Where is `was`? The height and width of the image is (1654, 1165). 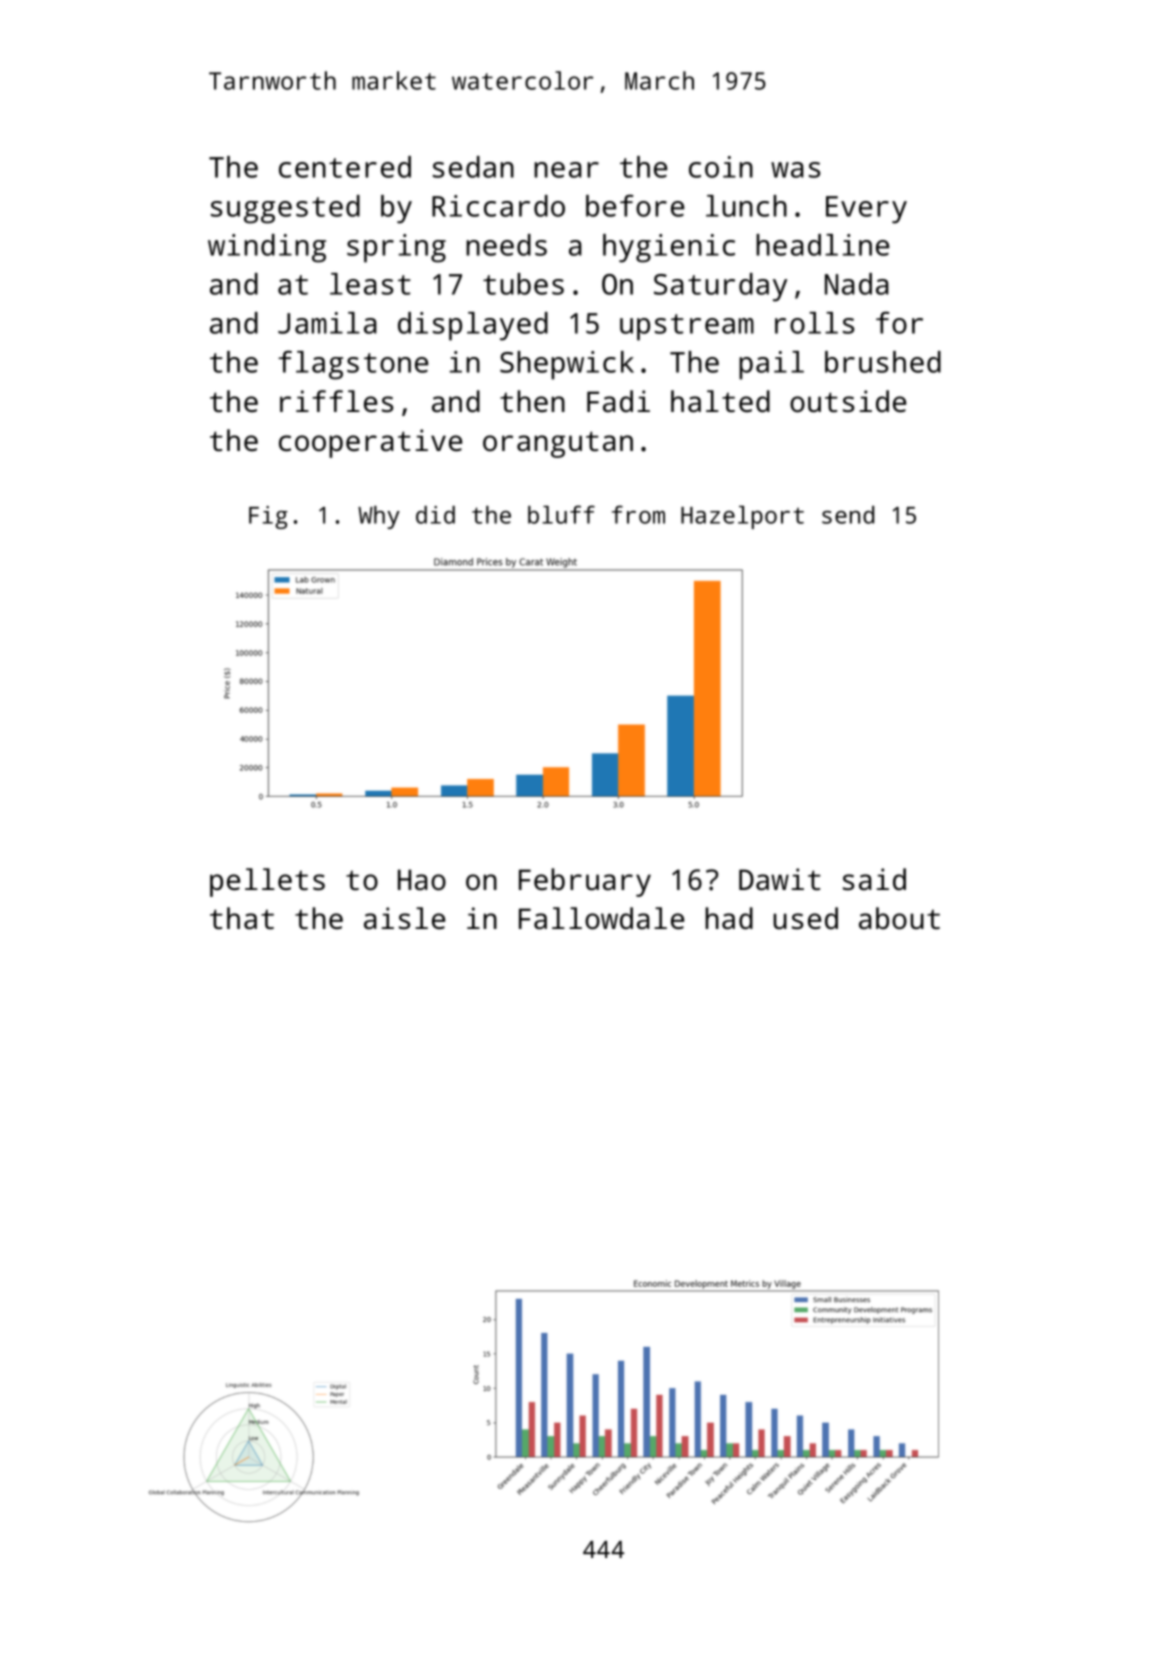
was is located at coordinates (795, 170).
